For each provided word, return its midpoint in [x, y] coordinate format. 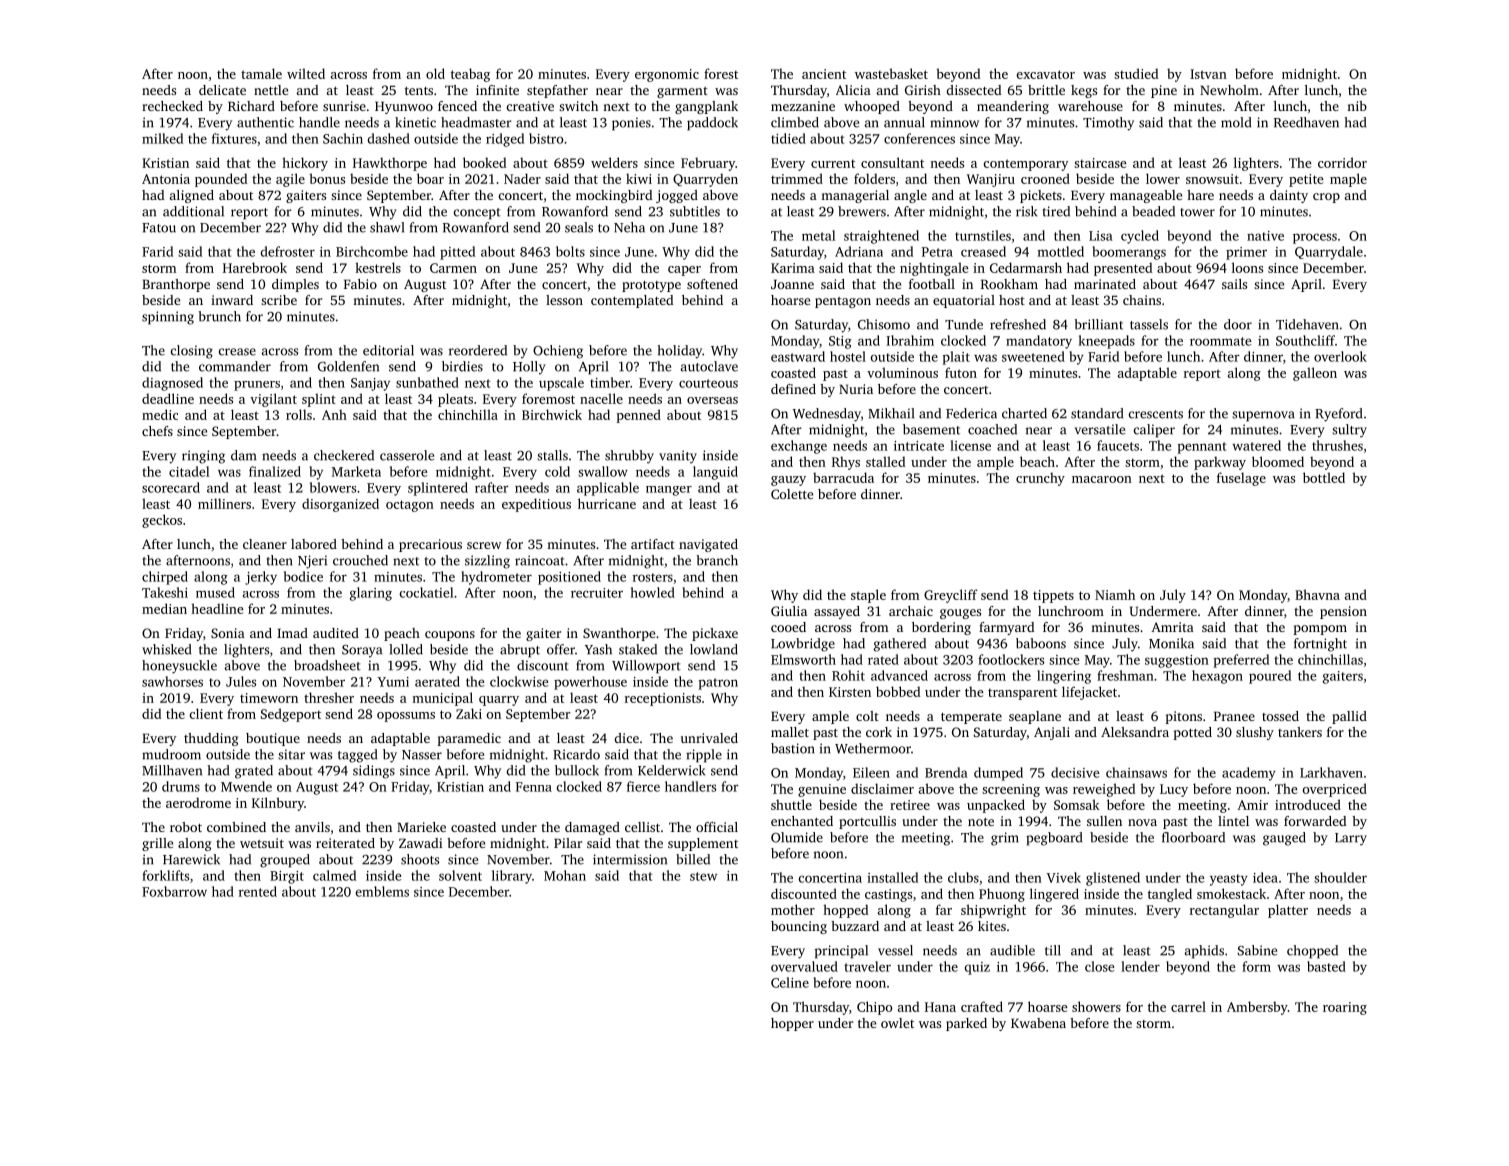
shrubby [629, 457]
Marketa [356, 471]
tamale [261, 73]
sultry [1349, 431]
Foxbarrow [174, 891]
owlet [897, 1023]
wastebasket [891, 73]
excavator [1045, 74]
